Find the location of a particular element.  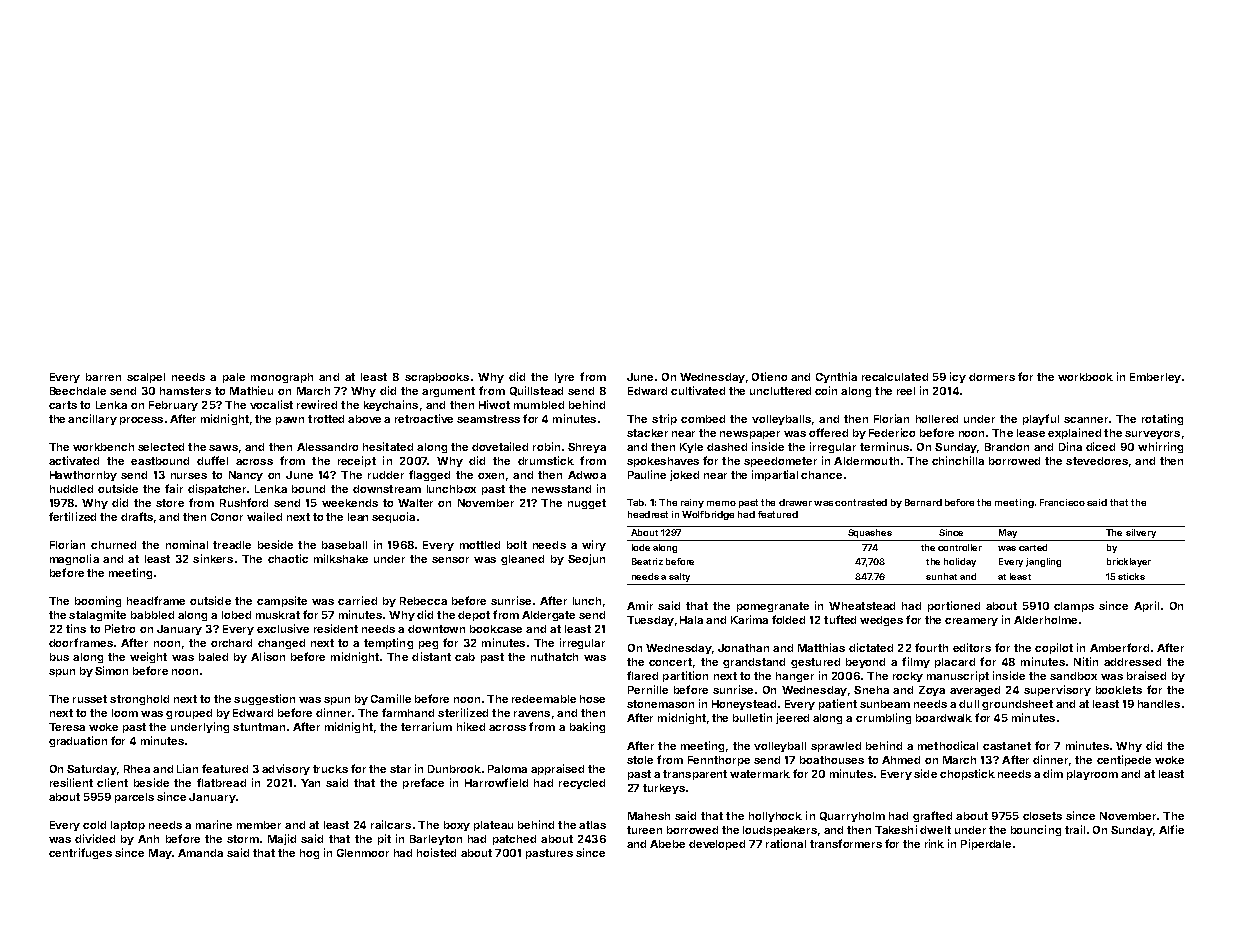

lyre is located at coordinates (564, 378).
